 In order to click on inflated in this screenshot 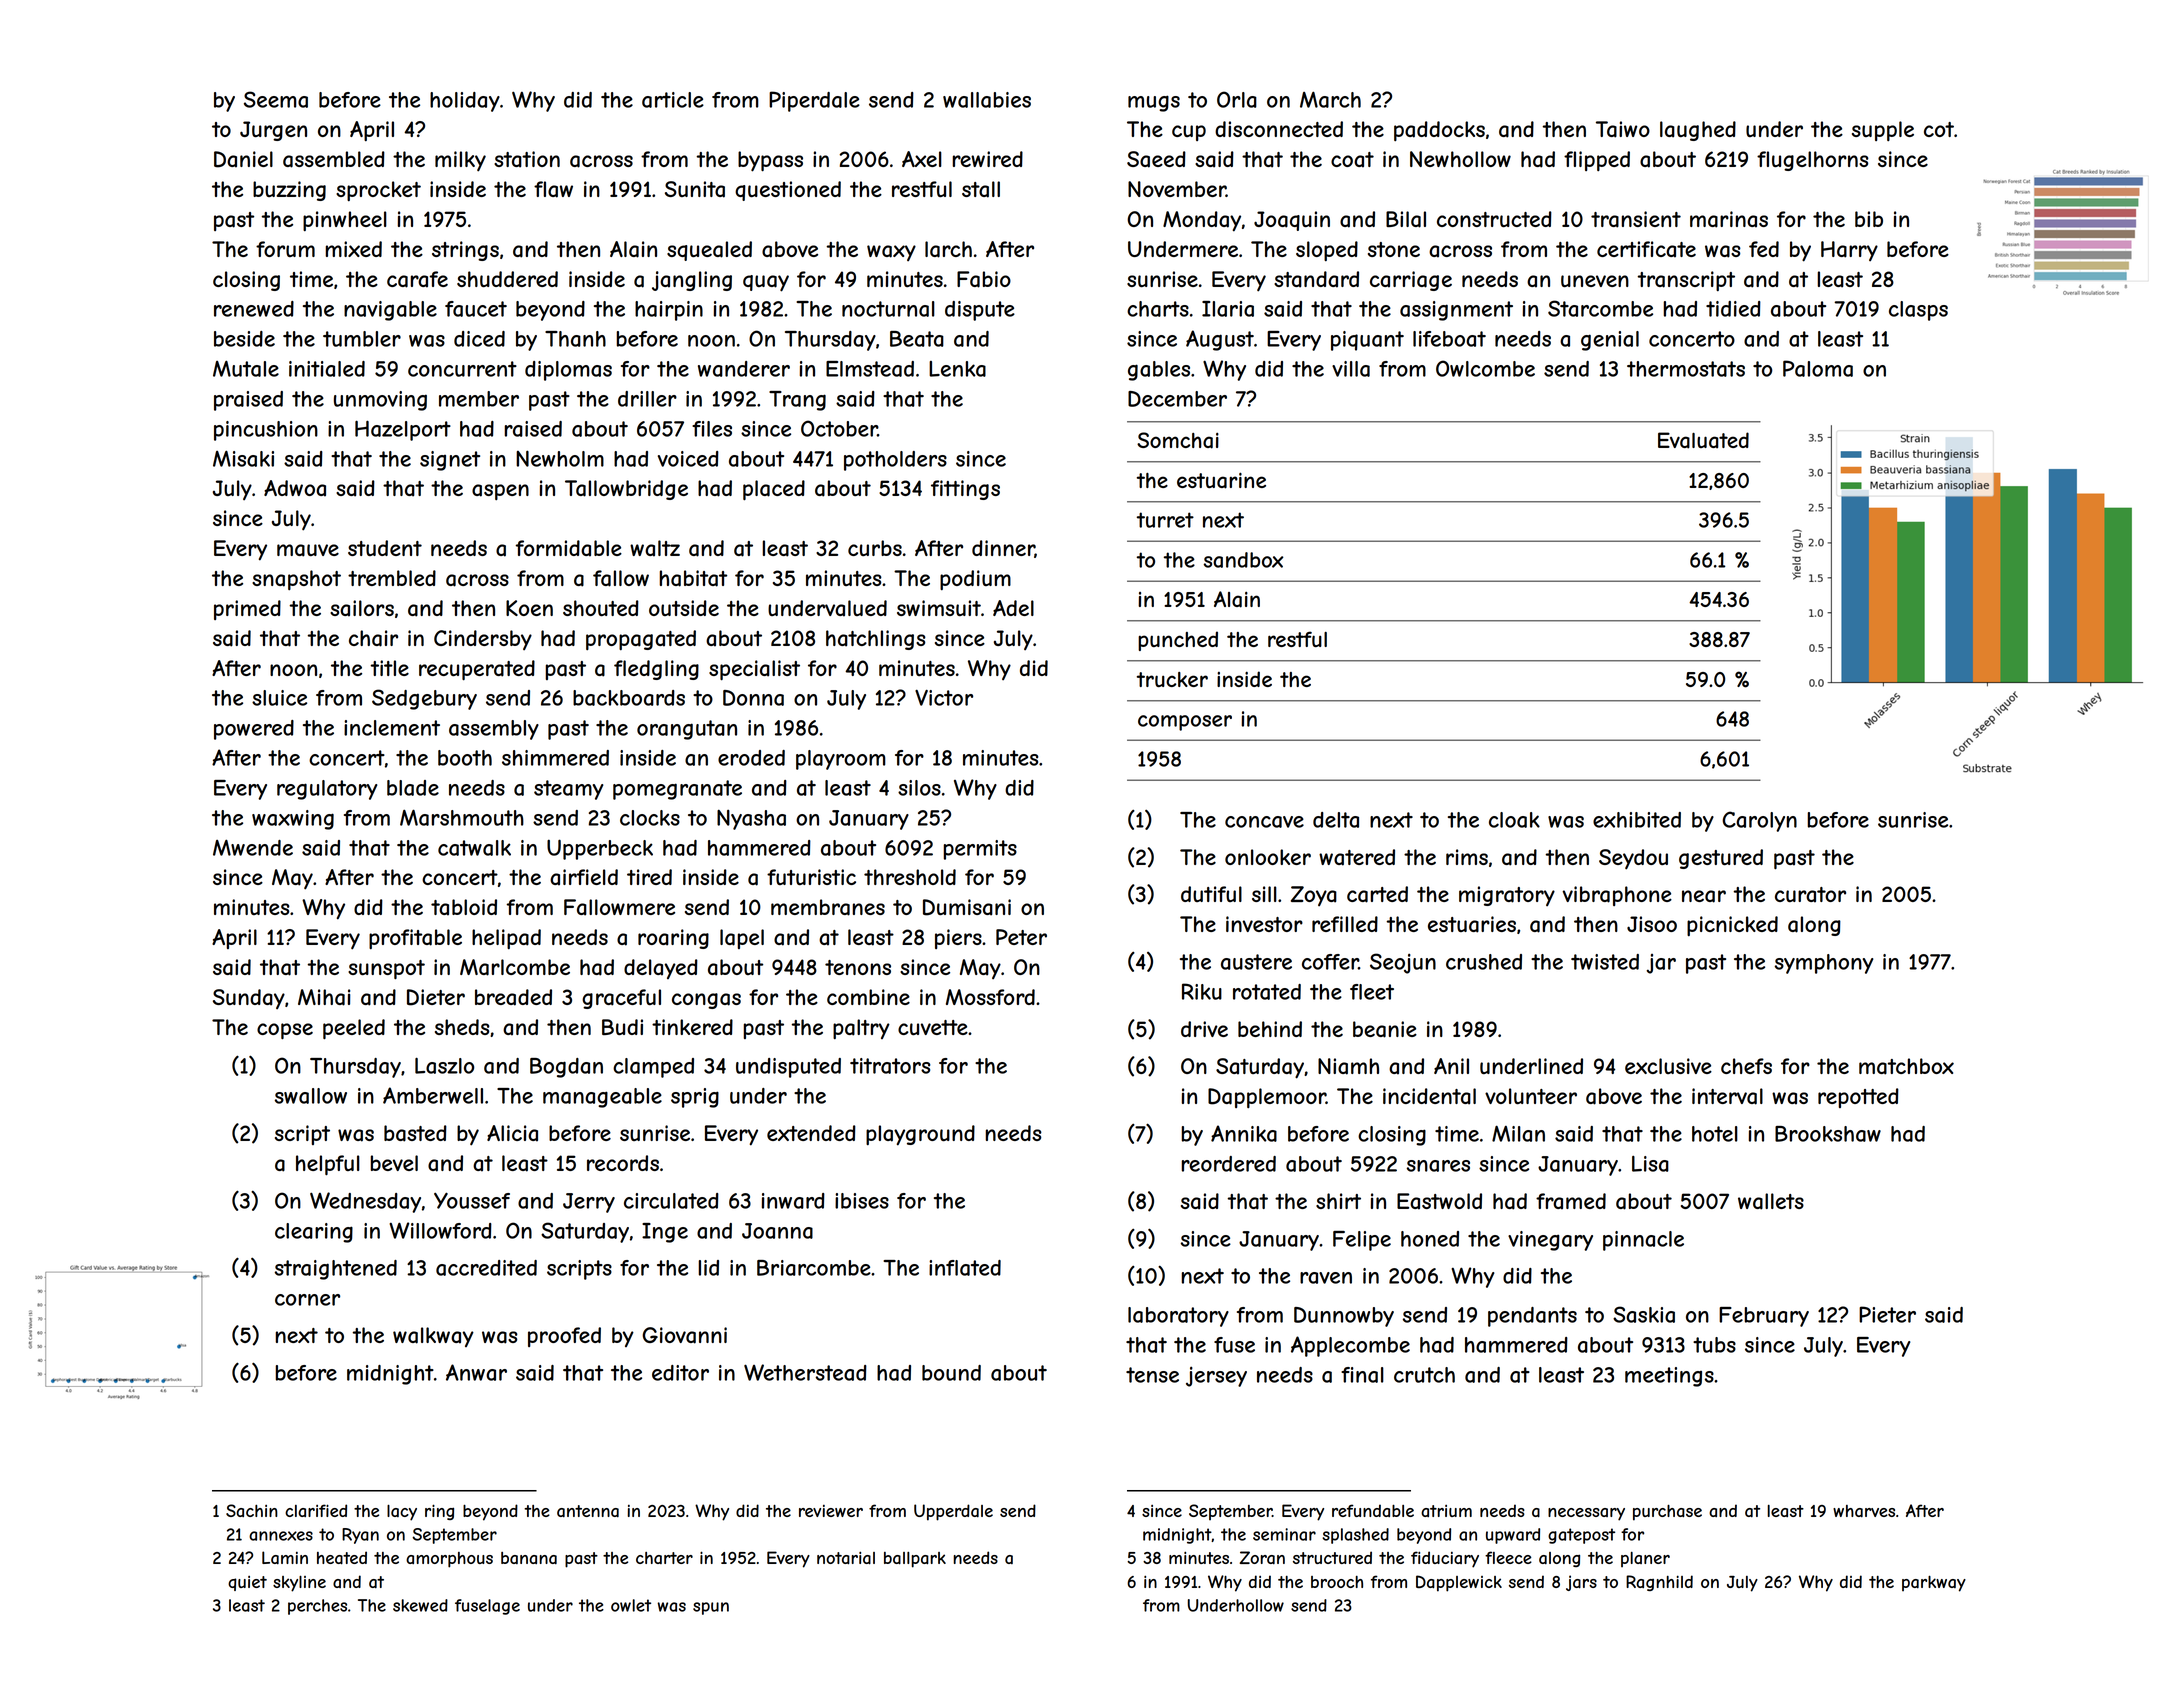, I will do `click(965, 1268)`.
